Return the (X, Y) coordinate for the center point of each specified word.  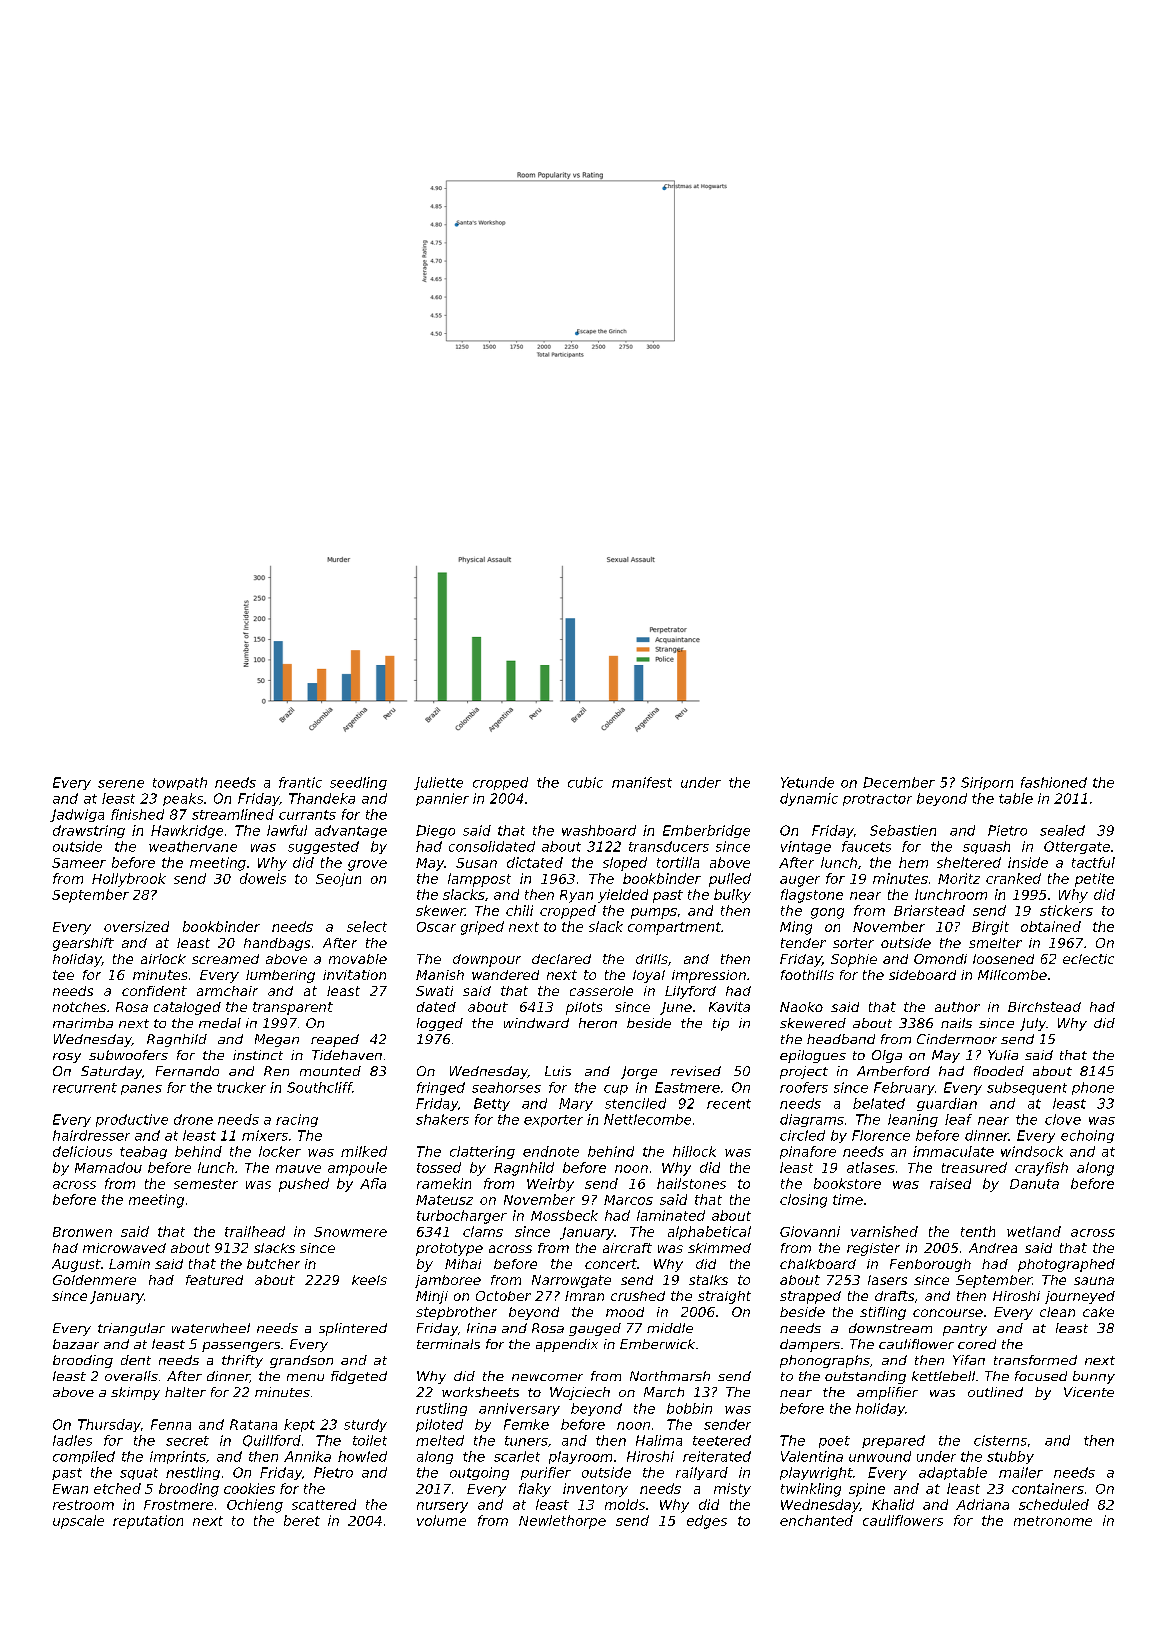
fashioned (1054, 782)
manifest (642, 782)
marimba (83, 1023)
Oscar (436, 927)
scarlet (517, 1456)
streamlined (233, 814)
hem (913, 862)
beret (302, 1520)
